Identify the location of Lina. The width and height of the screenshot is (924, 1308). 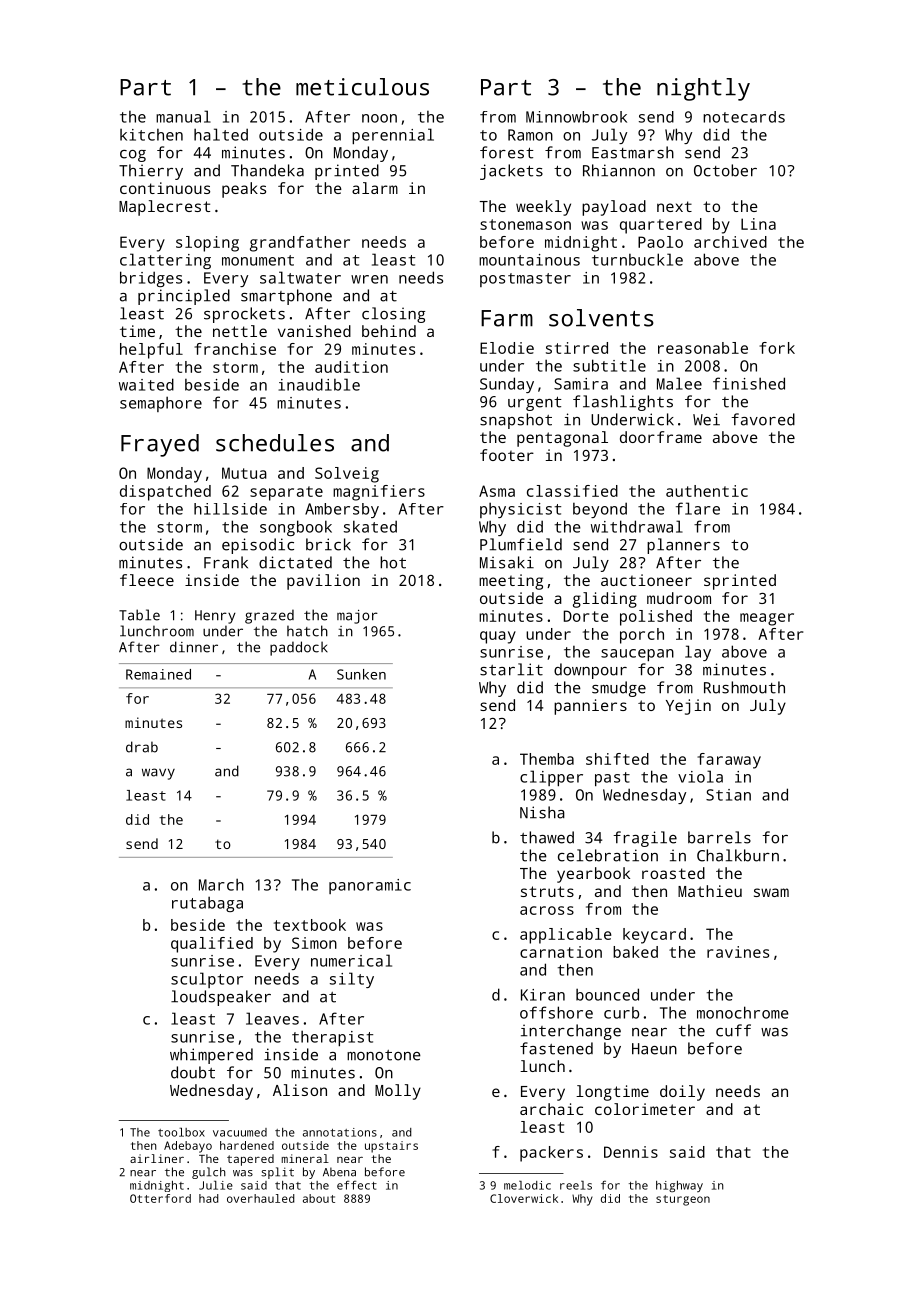
(758, 224).
